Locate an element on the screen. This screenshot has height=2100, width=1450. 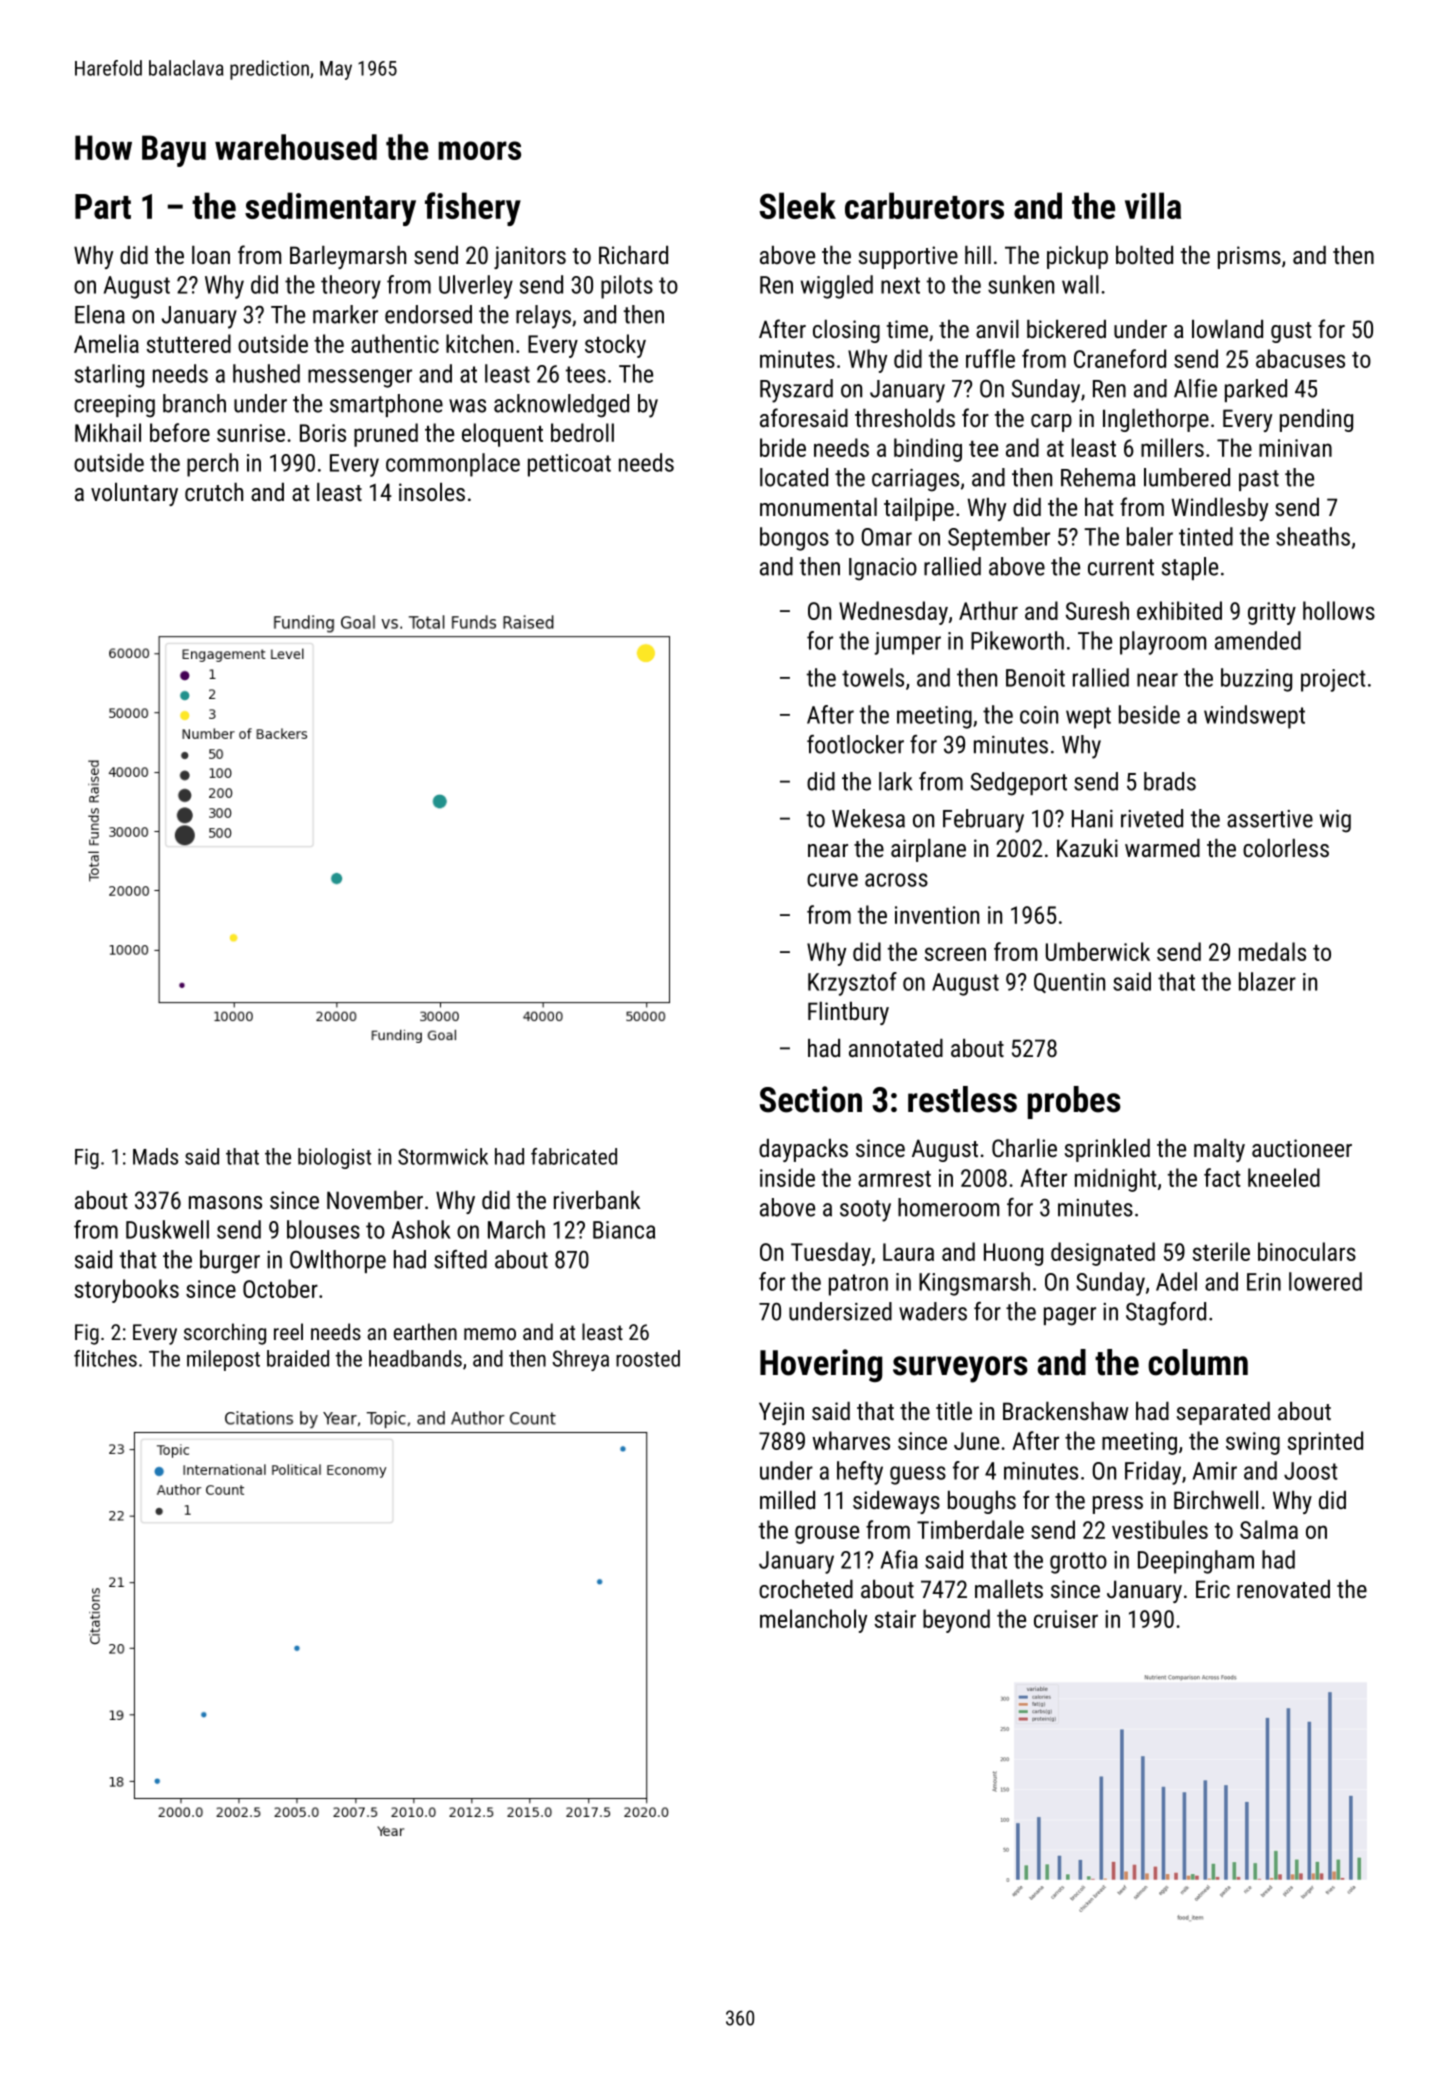
bongos is located at coordinates (794, 539).
